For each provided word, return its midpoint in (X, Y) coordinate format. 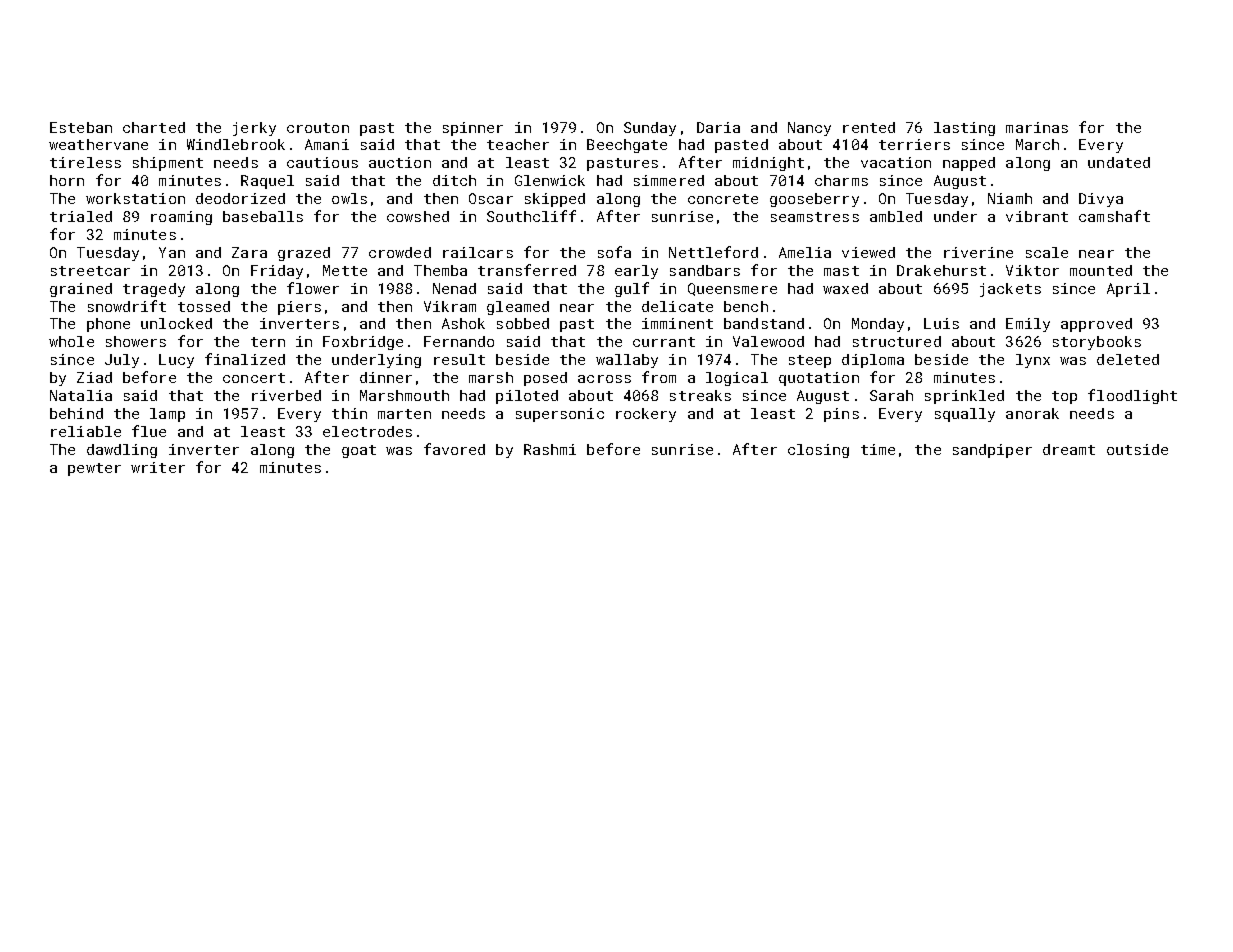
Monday (878, 325)
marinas (1037, 127)
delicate (677, 306)
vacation (896, 162)
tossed (204, 306)
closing (818, 451)
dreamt (1069, 449)
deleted (1128, 359)
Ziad (94, 377)
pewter (94, 469)
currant (664, 342)
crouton (318, 128)
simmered (669, 180)
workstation (135, 198)
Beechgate (627, 146)
